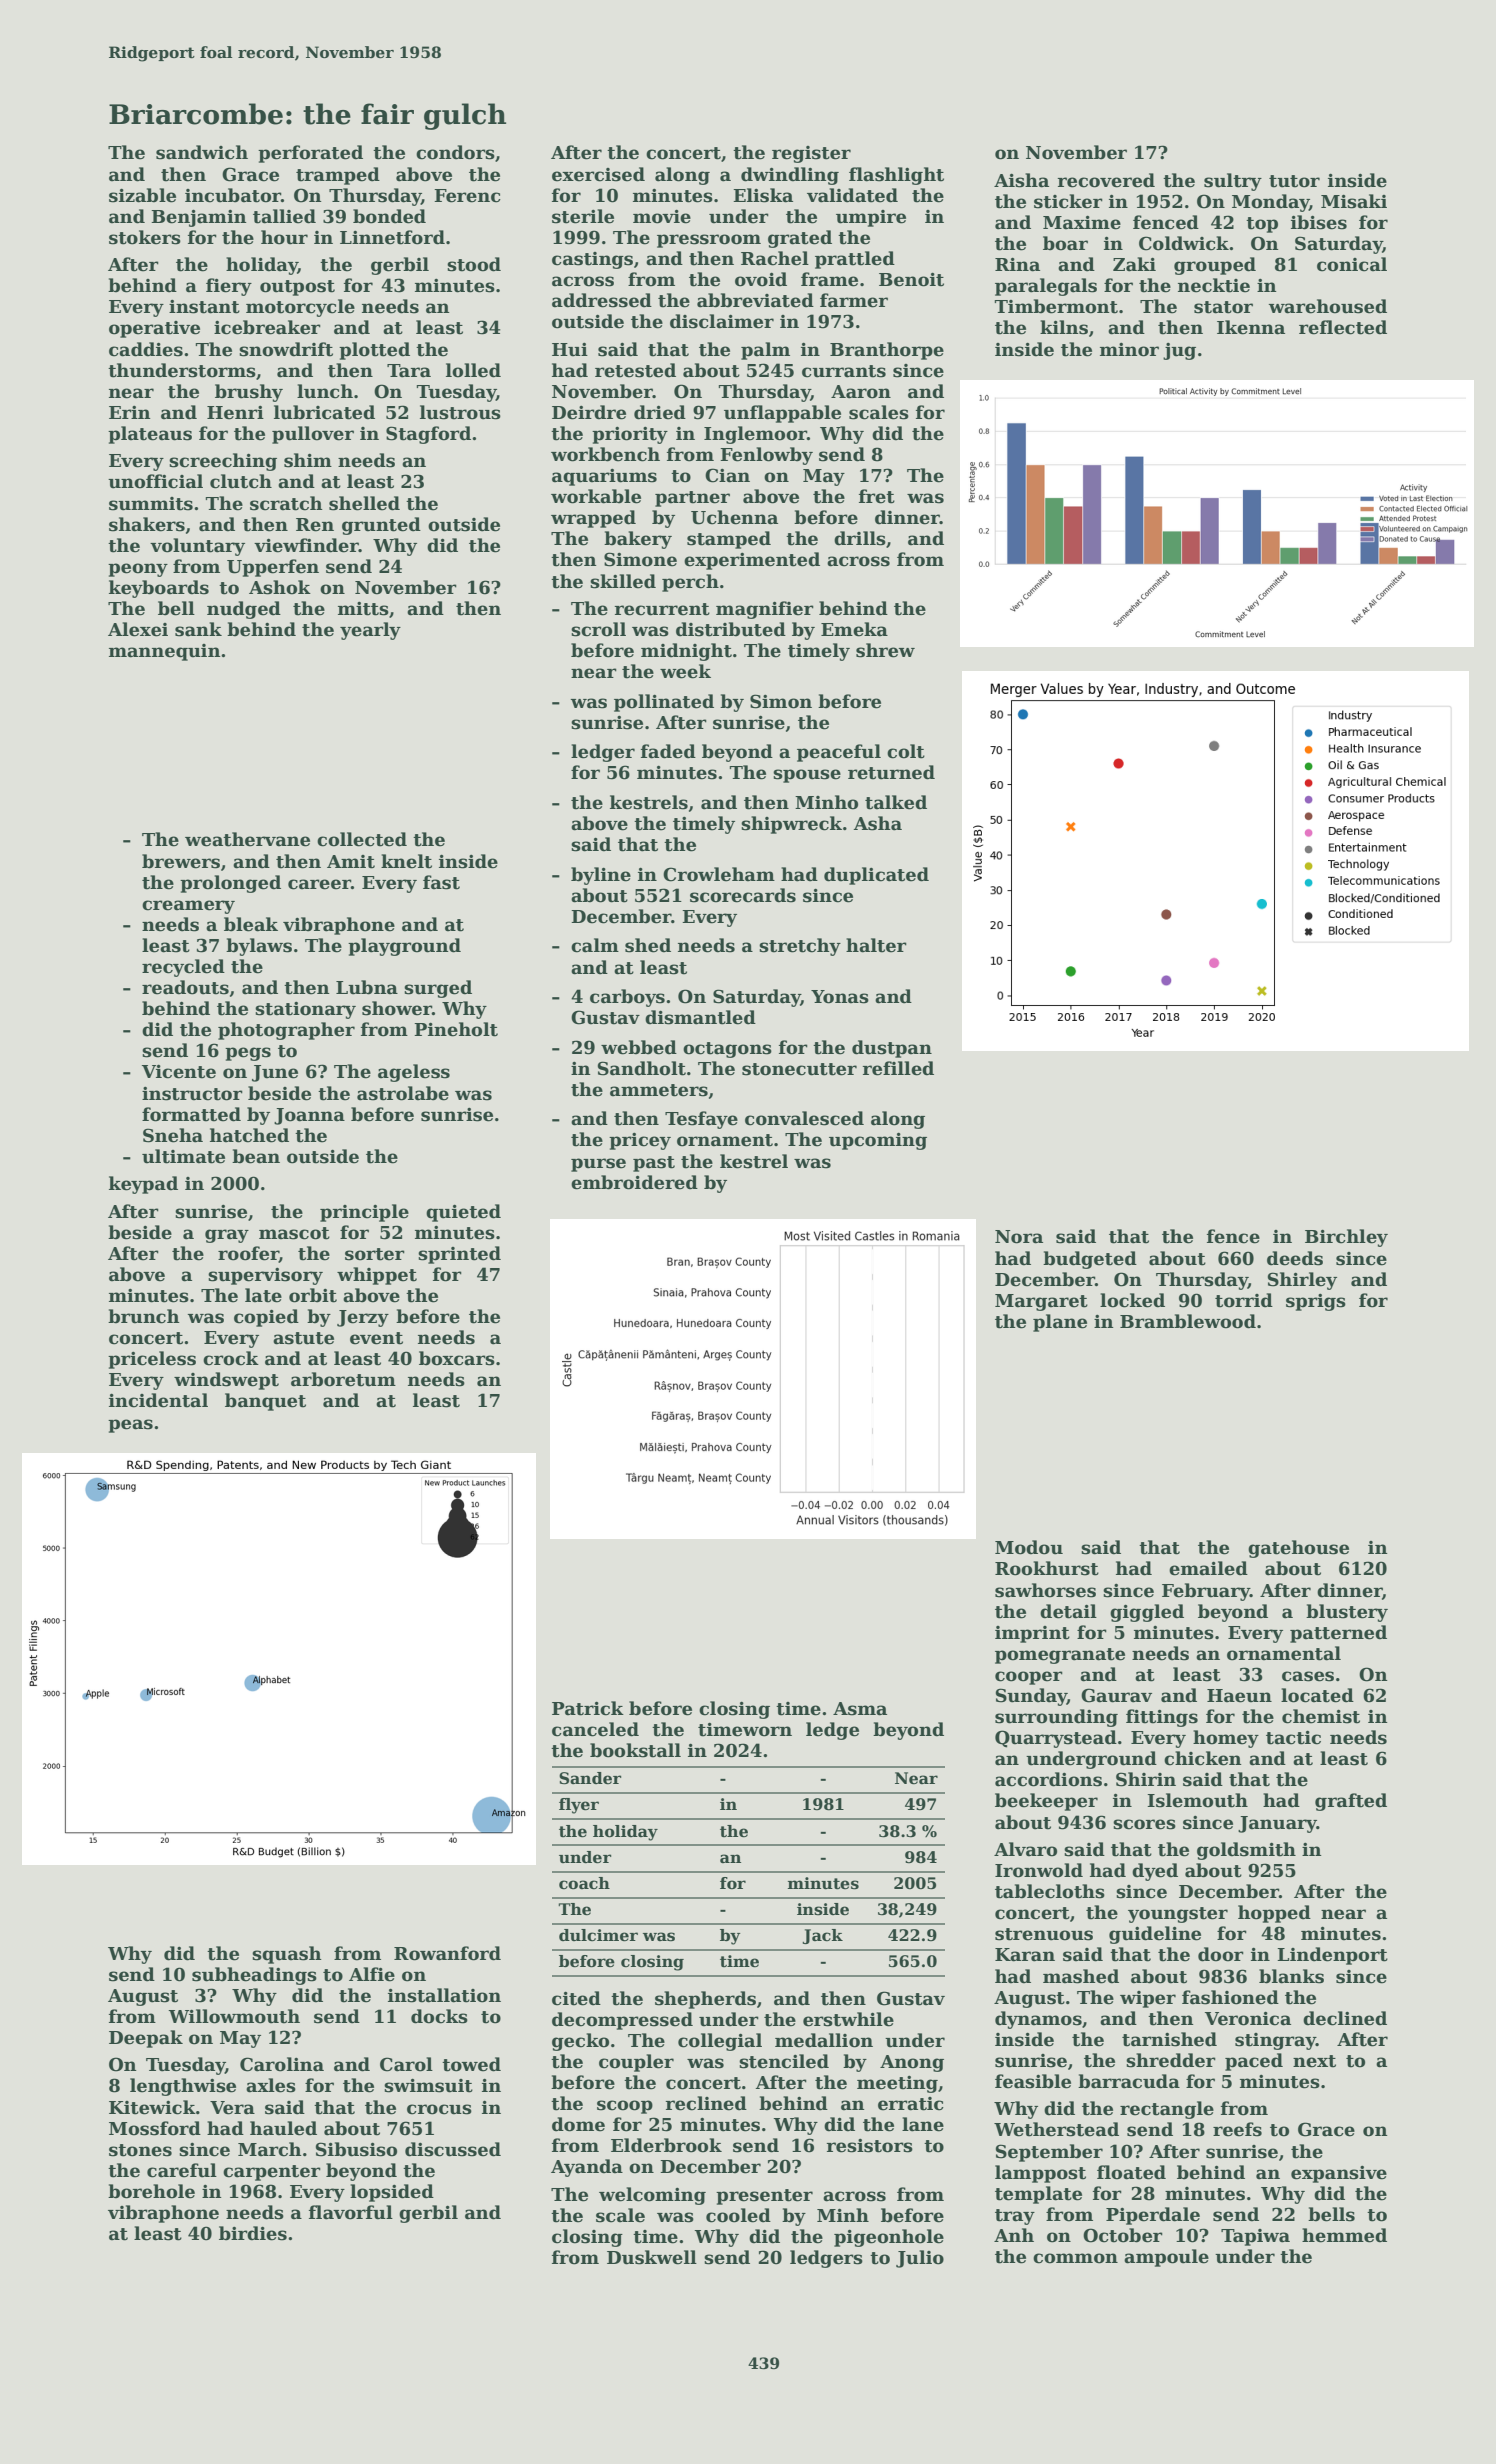  I want to click on Shirley, so click(1302, 1281).
